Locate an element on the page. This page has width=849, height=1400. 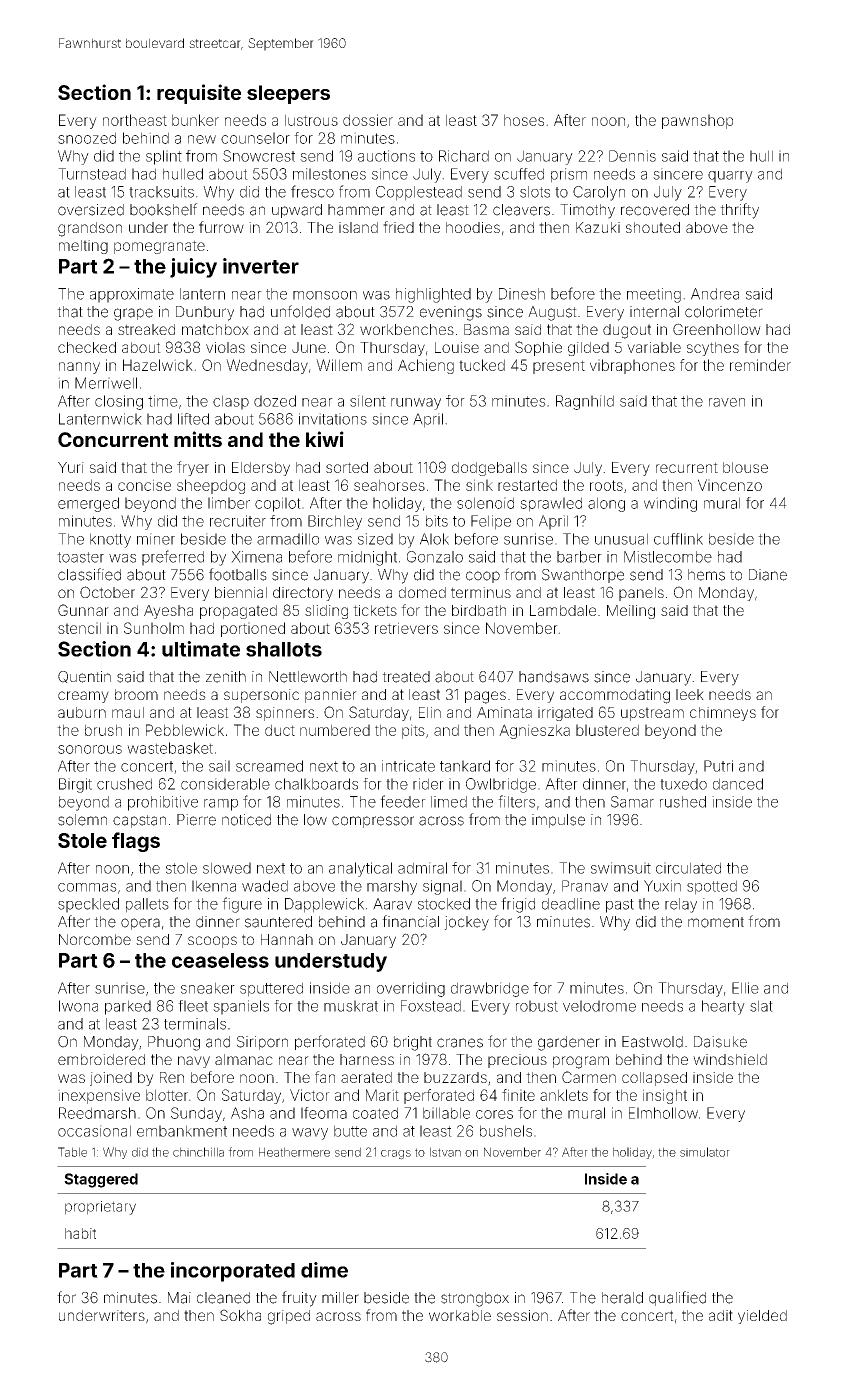
Foxstead is located at coordinates (431, 1006).
